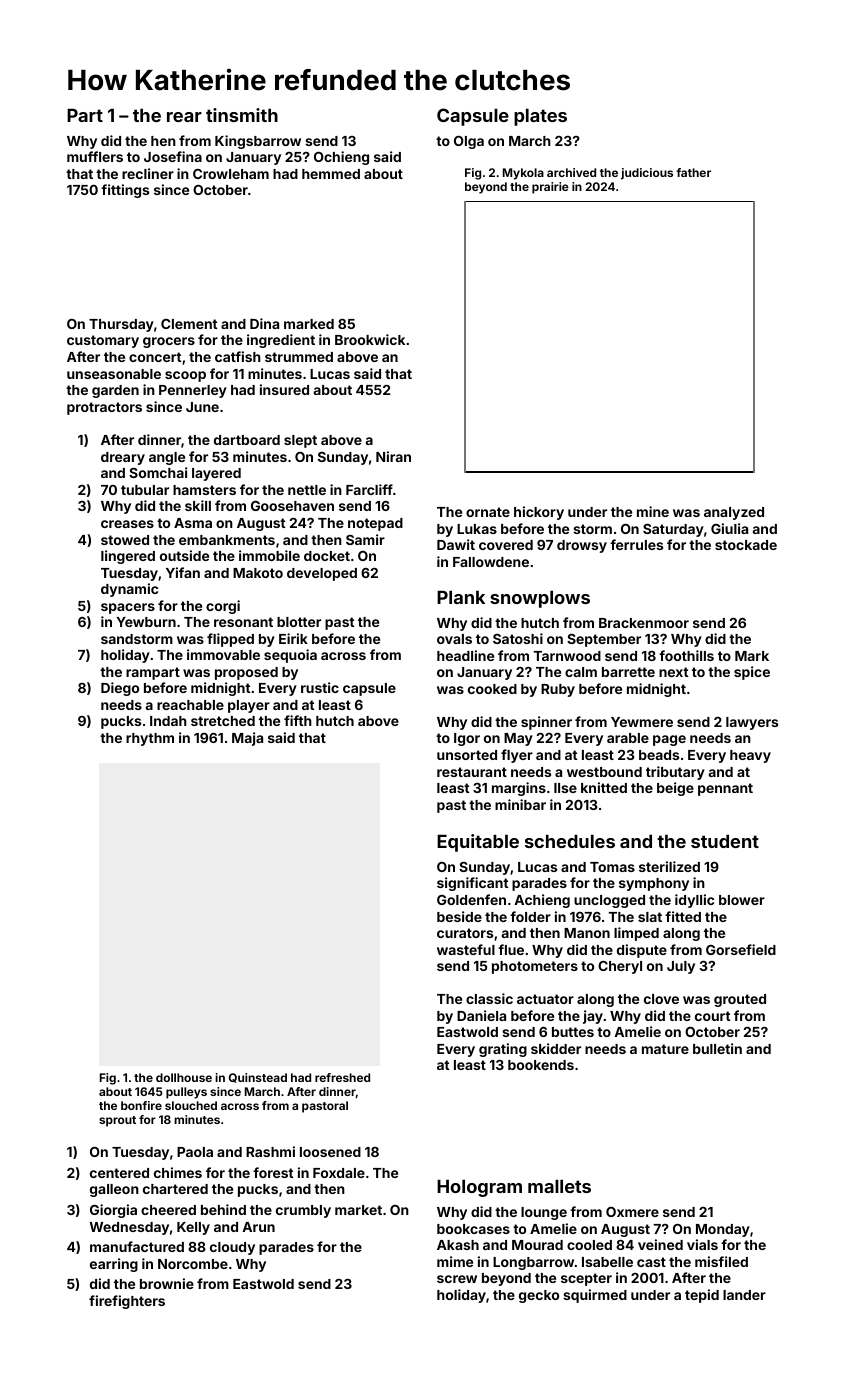 Image resolution: width=849 pixels, height=1400 pixels. What do you see at coordinates (141, 1105) in the image?
I see `bonfire` at bounding box center [141, 1105].
